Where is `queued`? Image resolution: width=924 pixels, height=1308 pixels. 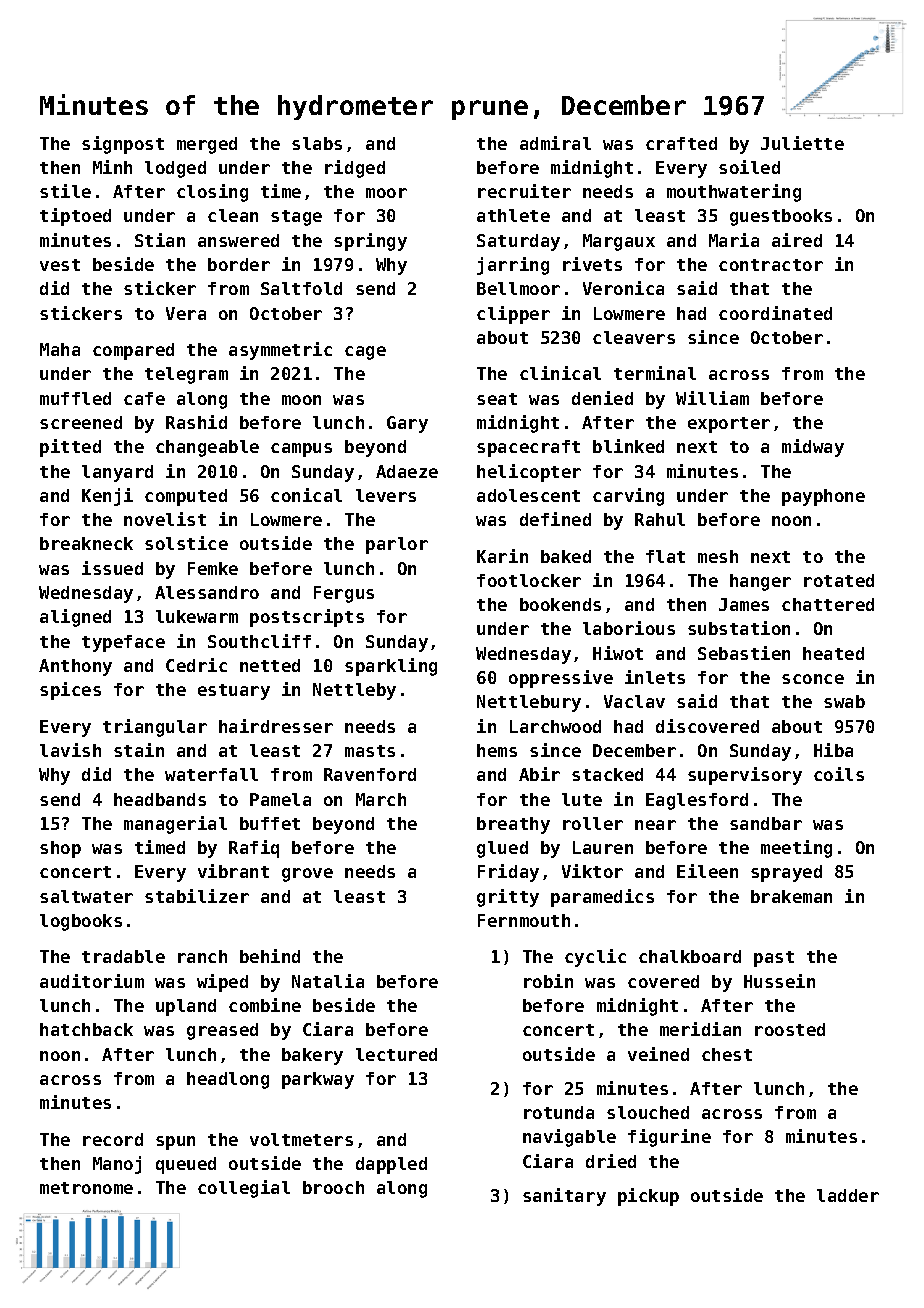
queued is located at coordinates (186, 1165).
